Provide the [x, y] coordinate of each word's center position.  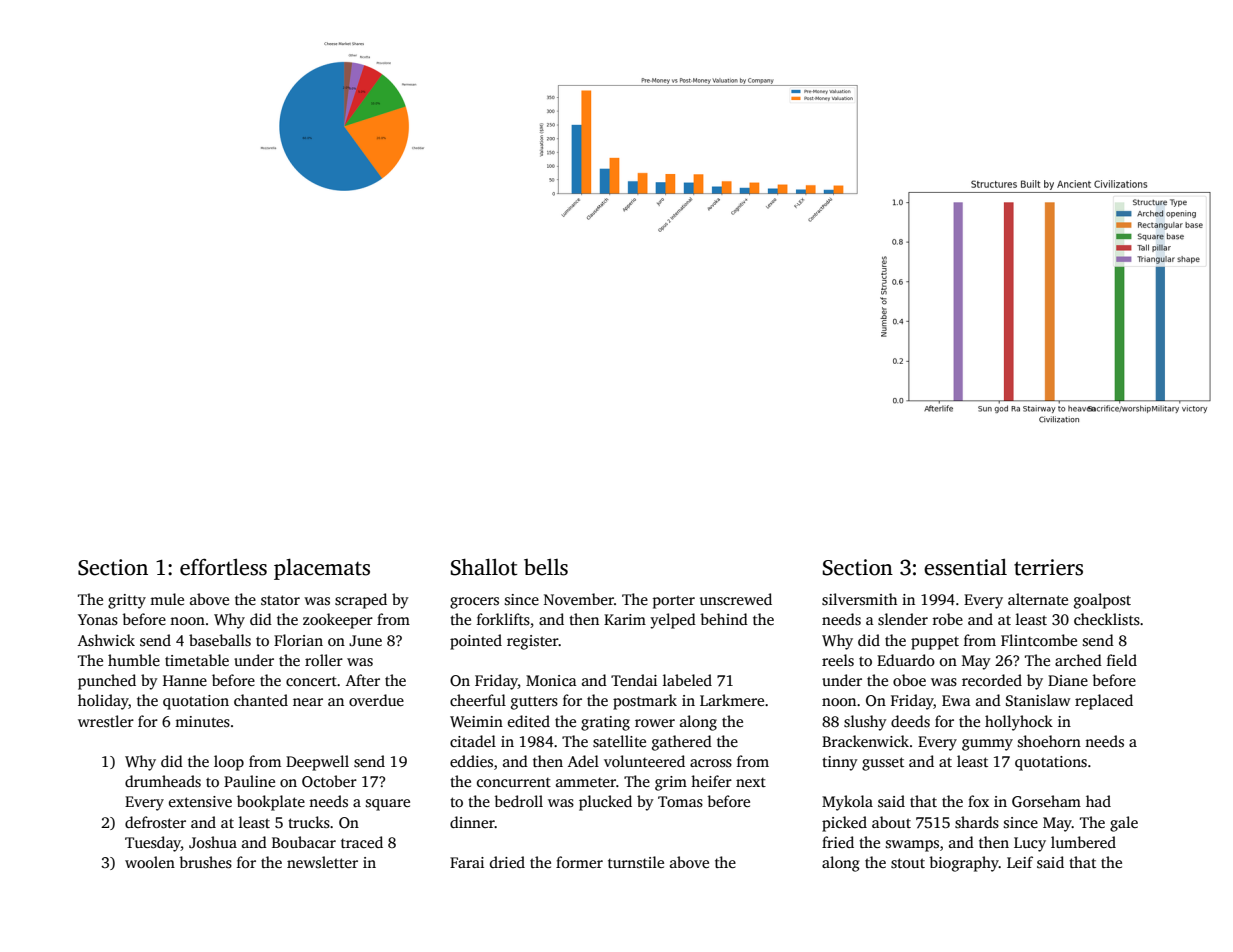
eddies [471, 761]
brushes [205, 862]
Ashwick [106, 640]
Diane [1068, 680]
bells [546, 567]
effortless [223, 567]
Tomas [680, 802]
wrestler [106, 721]
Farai [467, 862]
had [1098, 801]
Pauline [249, 781]
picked [844, 824]
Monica [551, 680]
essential [965, 567]
